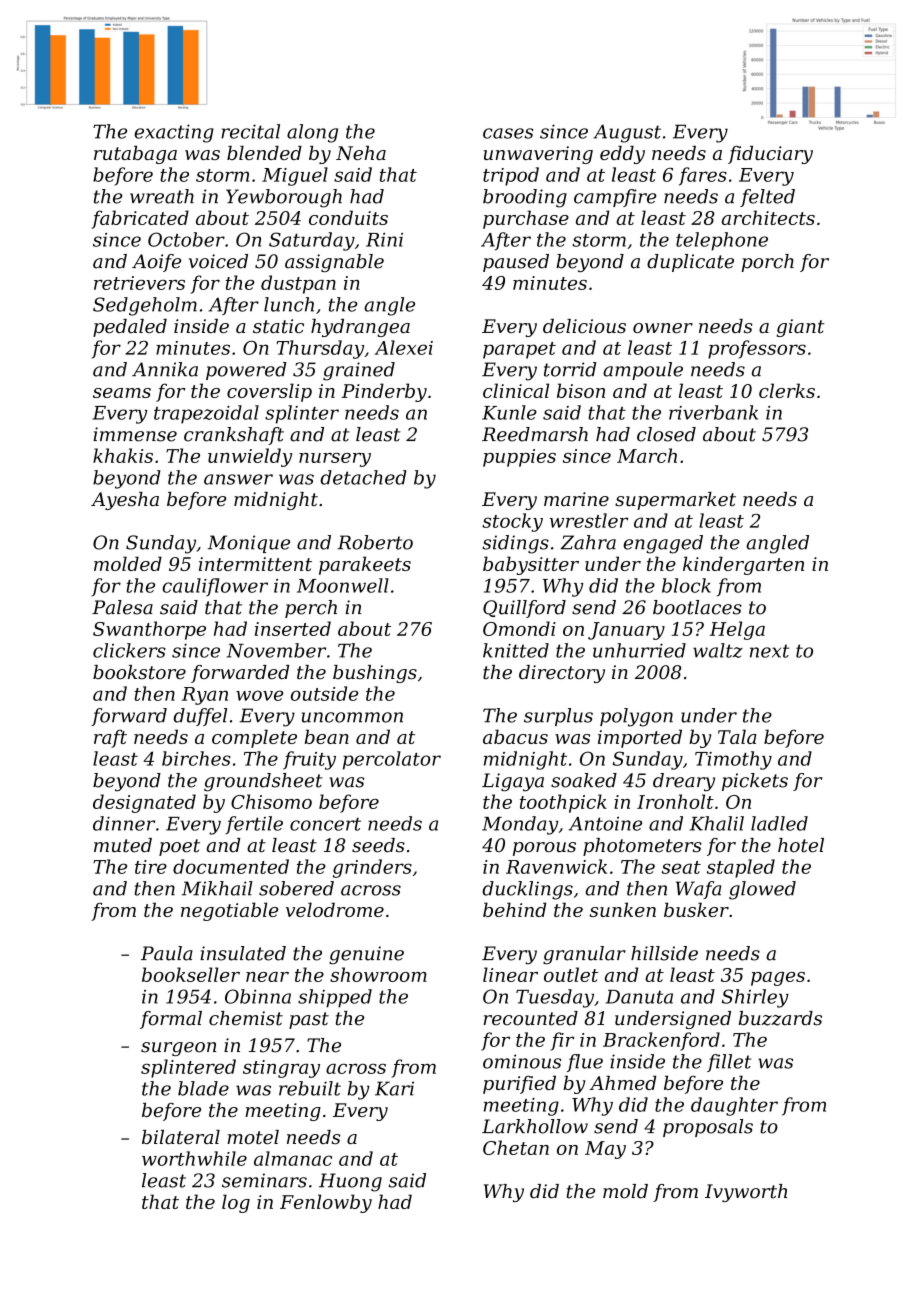 This document has width=924, height=1308. What do you see at coordinates (375, 674) in the document?
I see `bushings` at bounding box center [375, 674].
